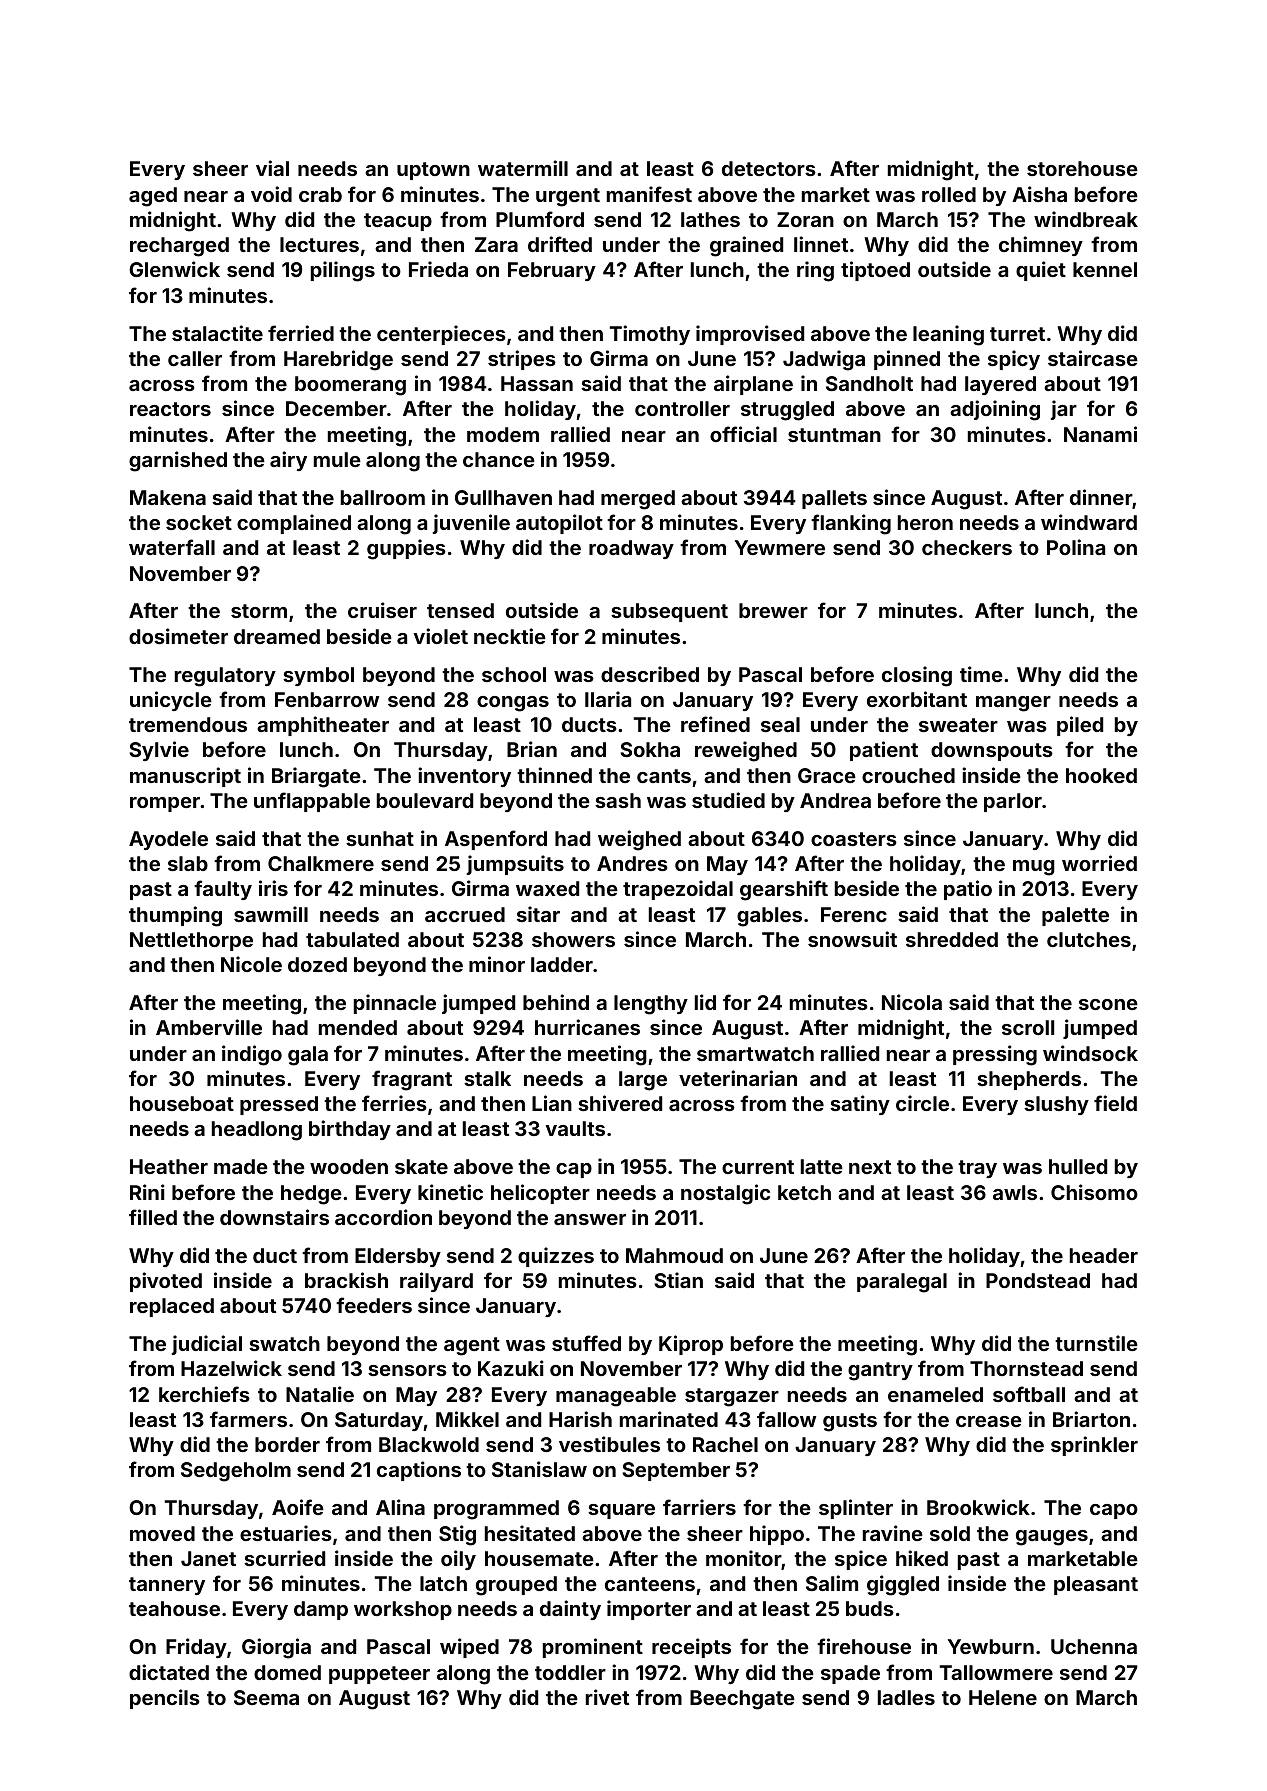 The height and width of the page is (1791, 1267). What do you see at coordinates (271, 194) in the page?
I see `void` at bounding box center [271, 194].
